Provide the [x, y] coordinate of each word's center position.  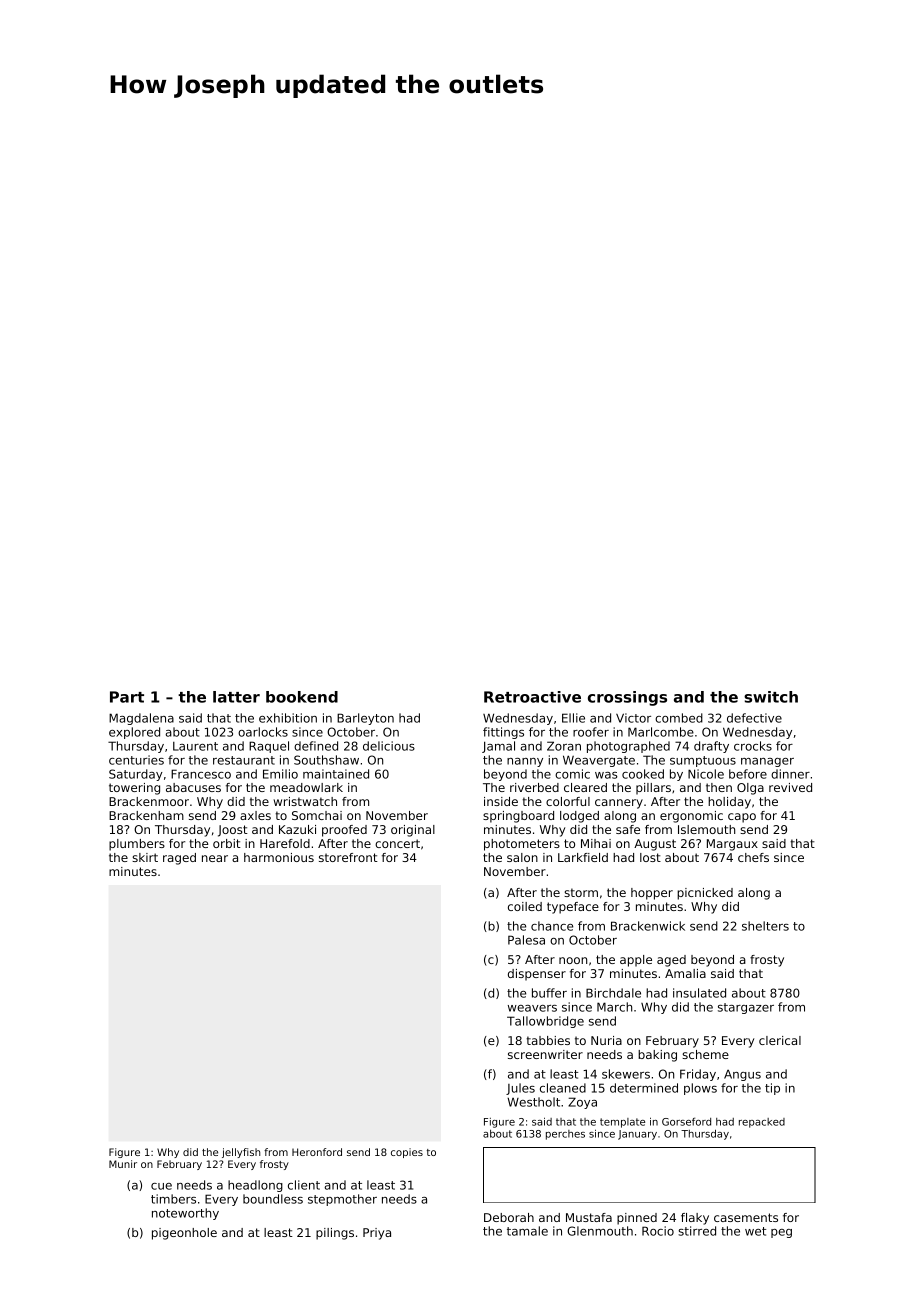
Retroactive [532, 697]
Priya [377, 1234]
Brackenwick [648, 926]
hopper [652, 894]
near [215, 858]
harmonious [279, 857]
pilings [335, 1234]
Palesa [526, 940]
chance [552, 926]
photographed [628, 747]
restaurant [244, 760]
